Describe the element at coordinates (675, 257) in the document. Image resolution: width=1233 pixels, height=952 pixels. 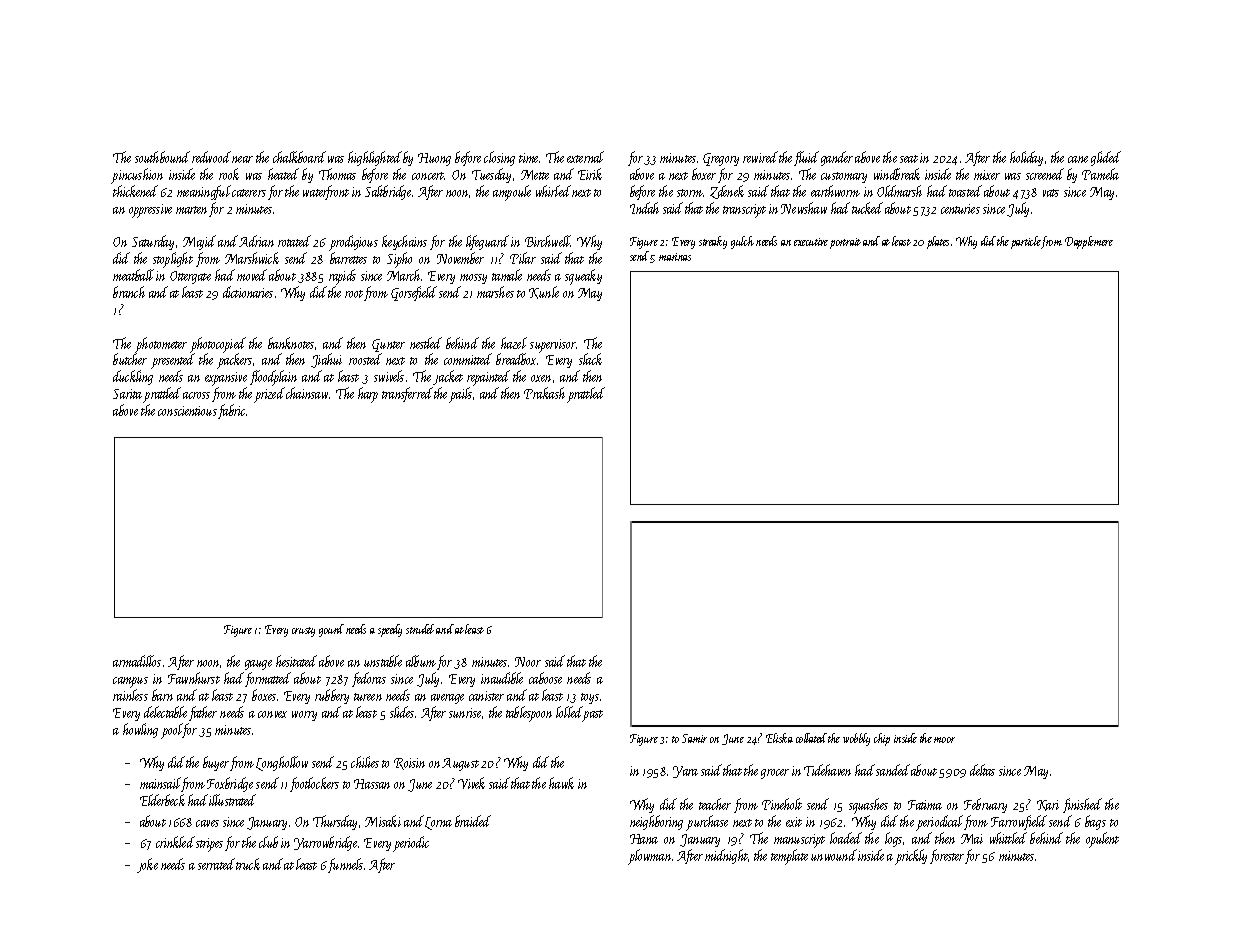
I see `marinas` at that location.
